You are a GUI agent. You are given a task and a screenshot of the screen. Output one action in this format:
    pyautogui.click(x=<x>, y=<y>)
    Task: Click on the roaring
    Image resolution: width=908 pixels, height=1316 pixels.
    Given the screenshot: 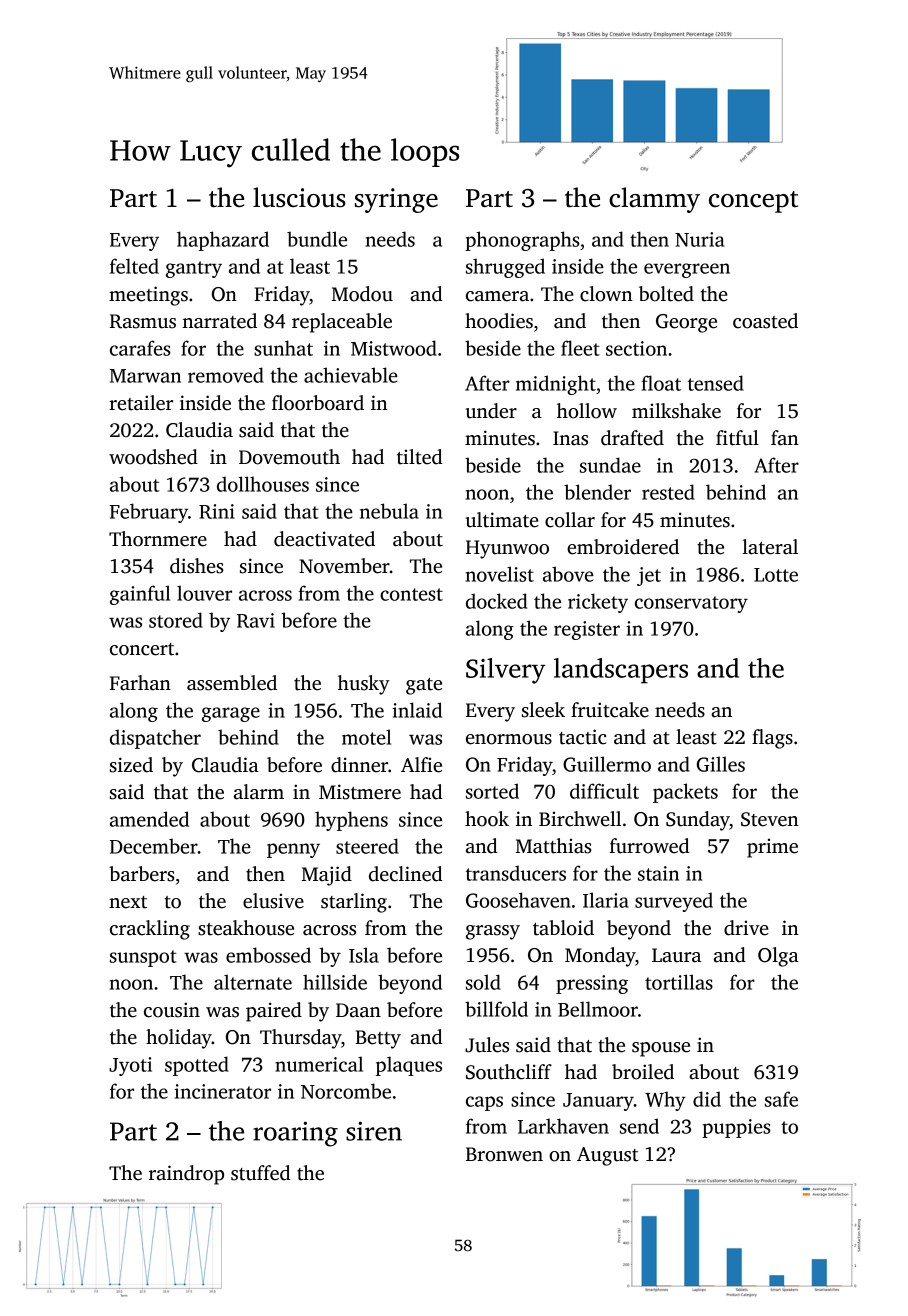 What is the action you would take?
    pyautogui.click(x=295, y=1134)
